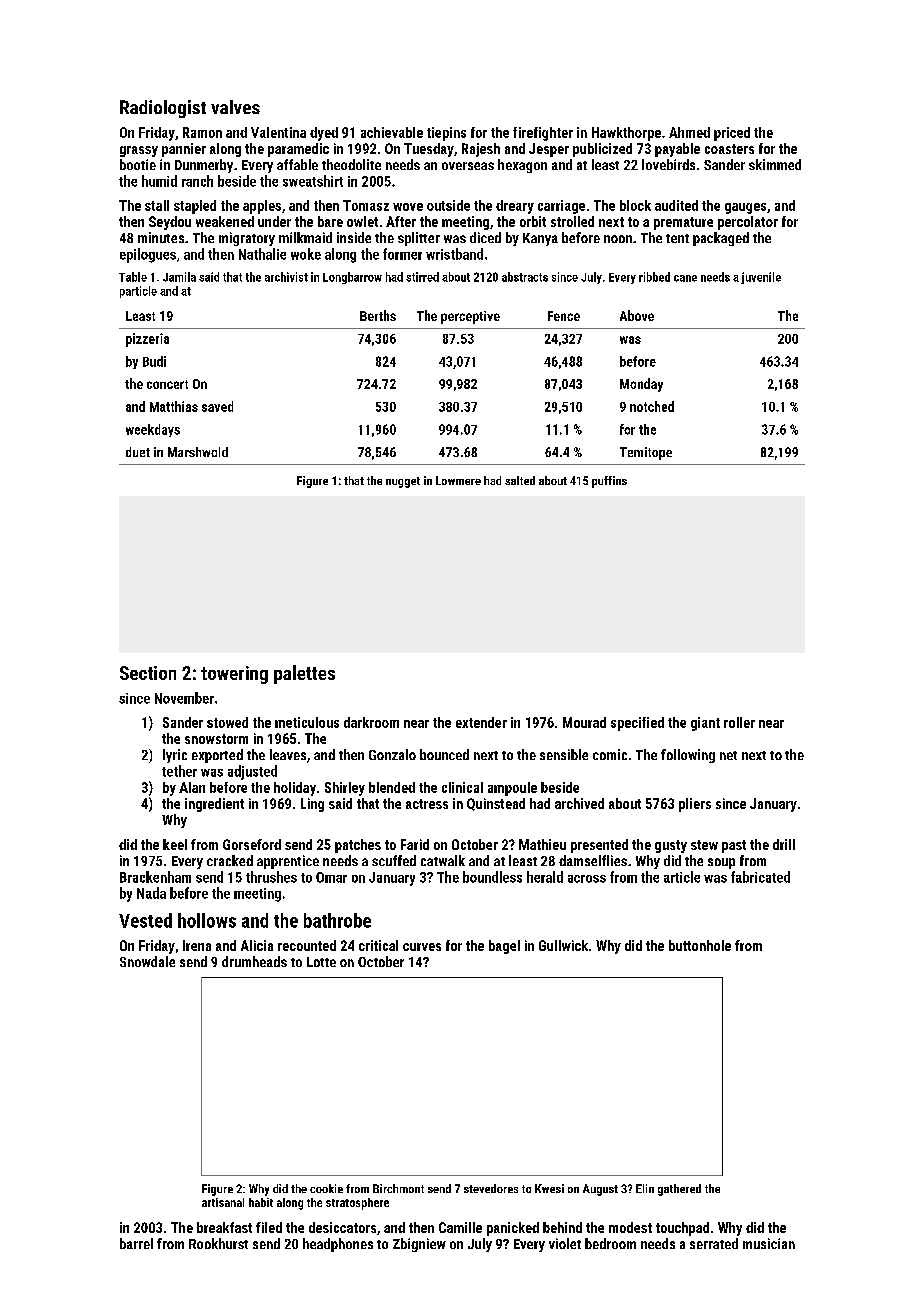 This page has height=1308, width=924. Describe the element at coordinates (769, 1243) in the page. I see `musician` at that location.
